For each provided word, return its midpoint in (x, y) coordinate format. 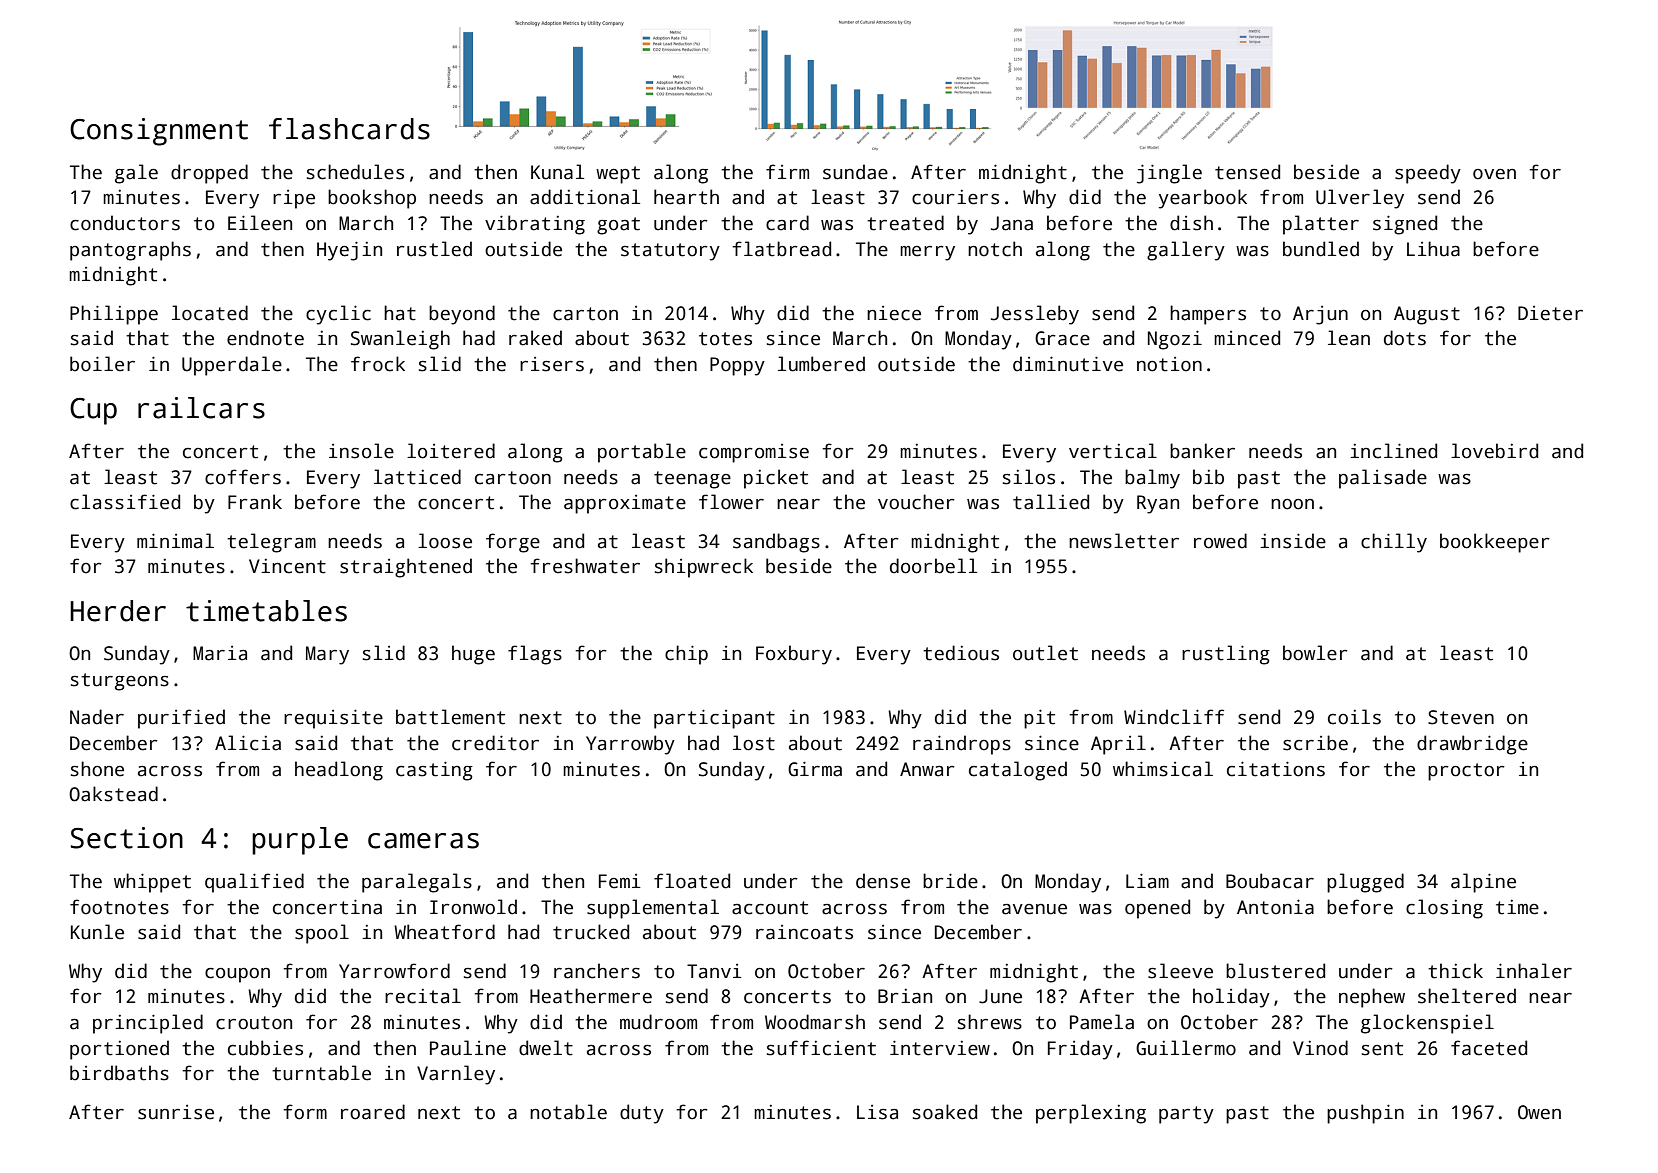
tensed (1247, 172)
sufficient (821, 1048)
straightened (406, 568)
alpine (1483, 883)
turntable (321, 1073)
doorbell (933, 566)
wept (618, 175)
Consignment (159, 132)
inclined (1393, 451)
